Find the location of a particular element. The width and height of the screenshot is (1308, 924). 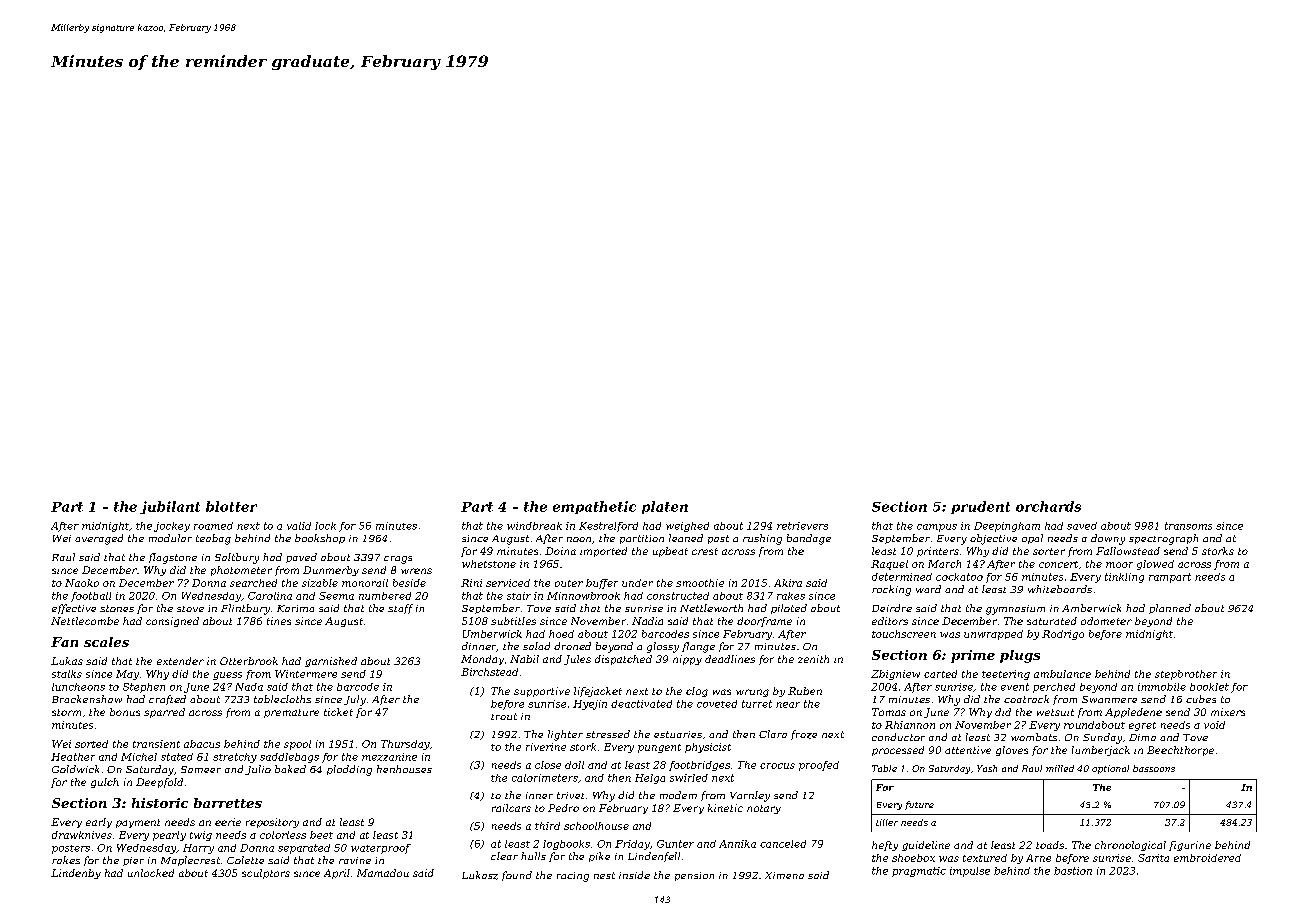

flagstone is located at coordinates (173, 558).
